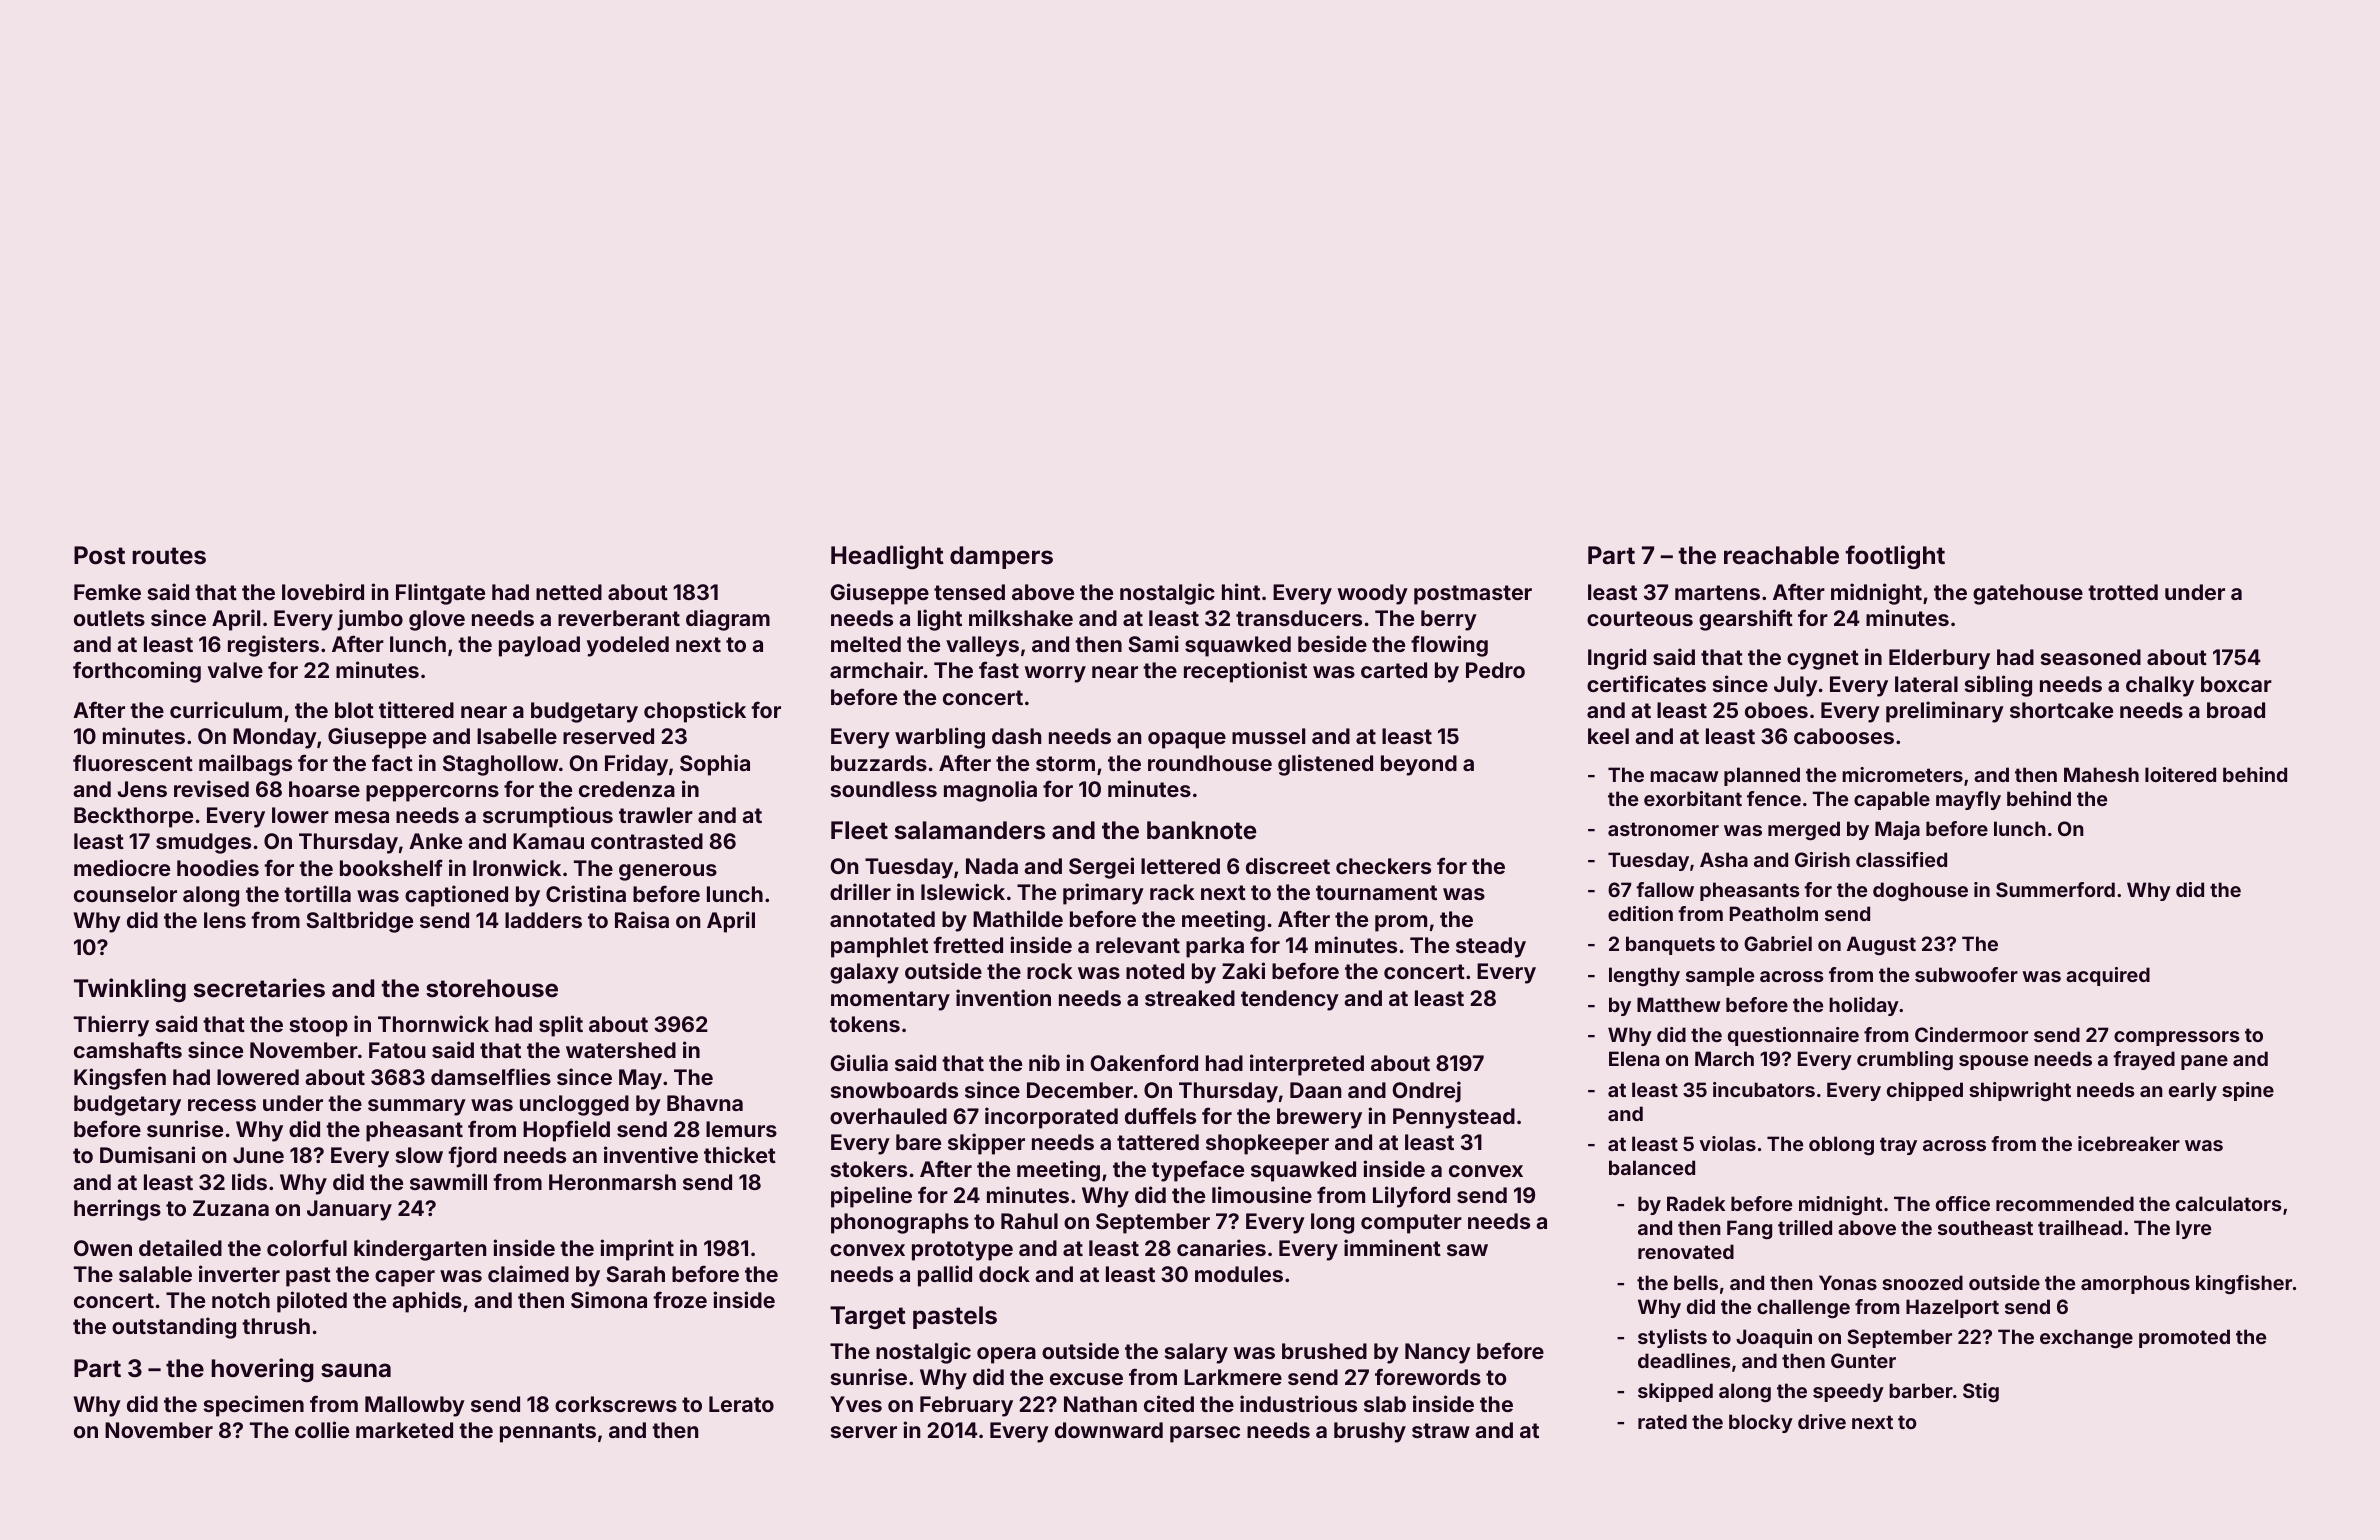 This screenshot has width=2380, height=1540. I want to click on Nada, so click(992, 866).
